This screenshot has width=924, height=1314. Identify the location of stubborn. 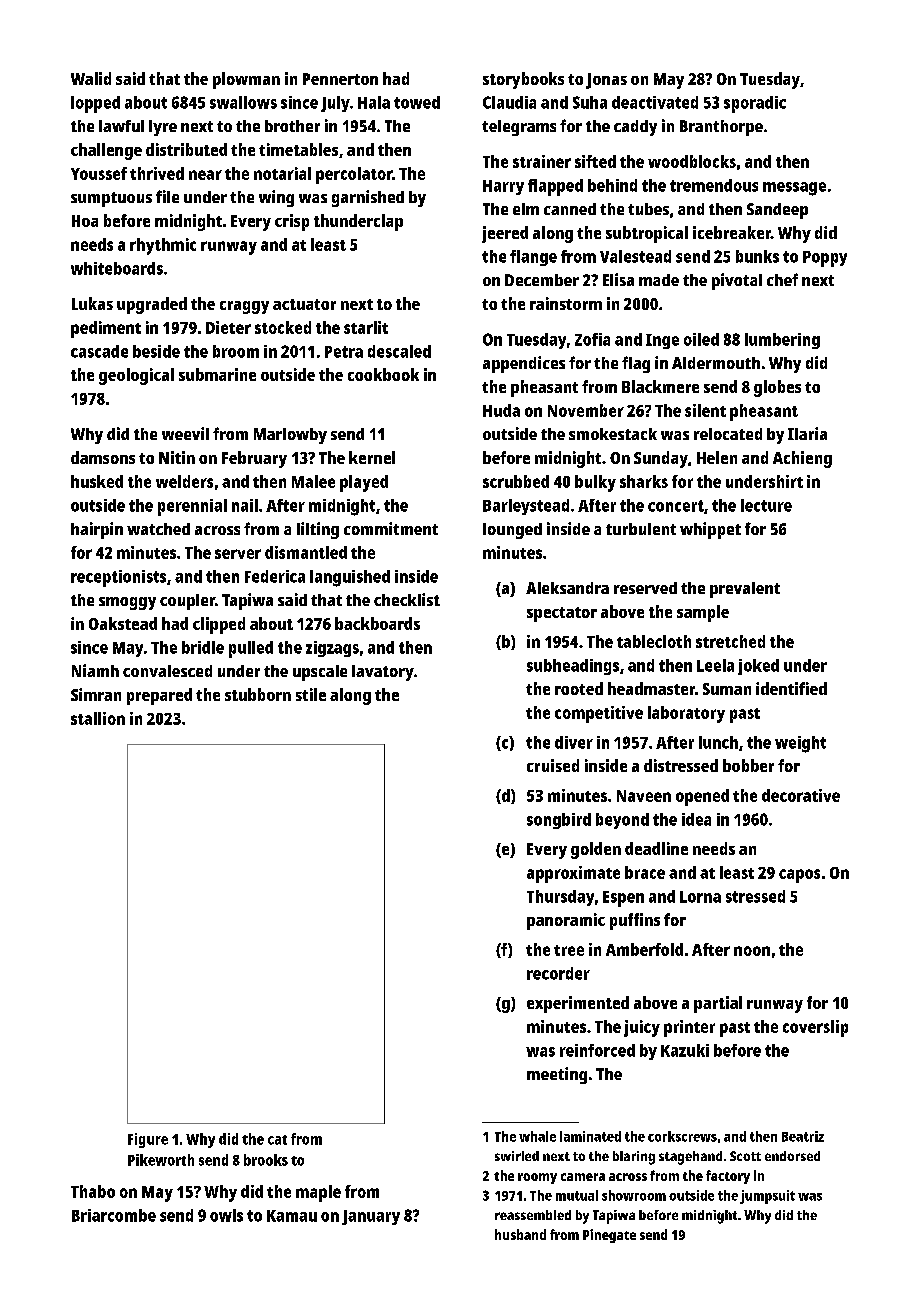
(258, 694).
